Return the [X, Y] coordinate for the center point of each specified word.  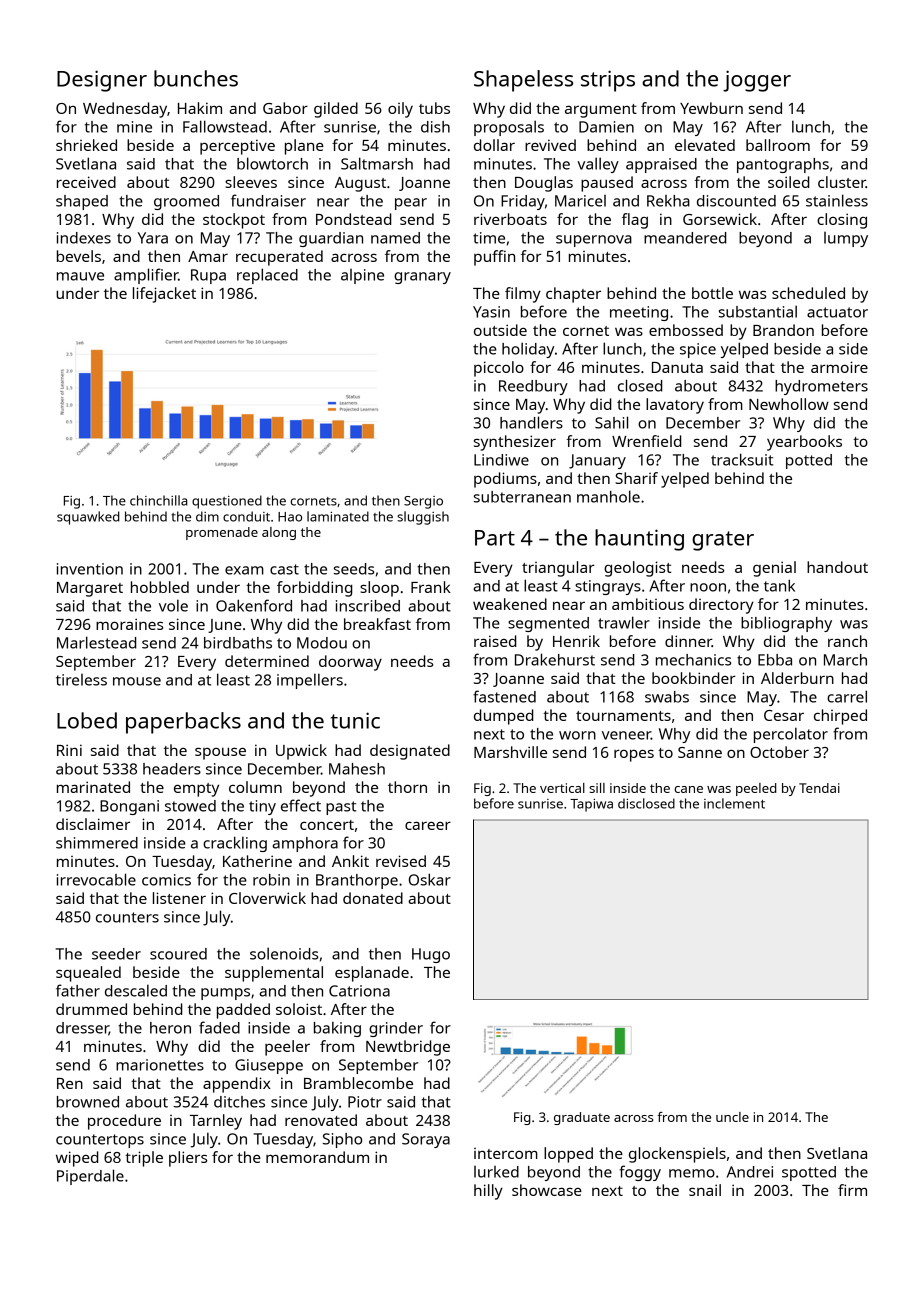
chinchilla [159, 500]
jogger [757, 81]
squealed [88, 974]
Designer [102, 81]
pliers [188, 1159]
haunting [639, 540]
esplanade [372, 974]
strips [608, 81]
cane [688, 789]
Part [495, 538]
